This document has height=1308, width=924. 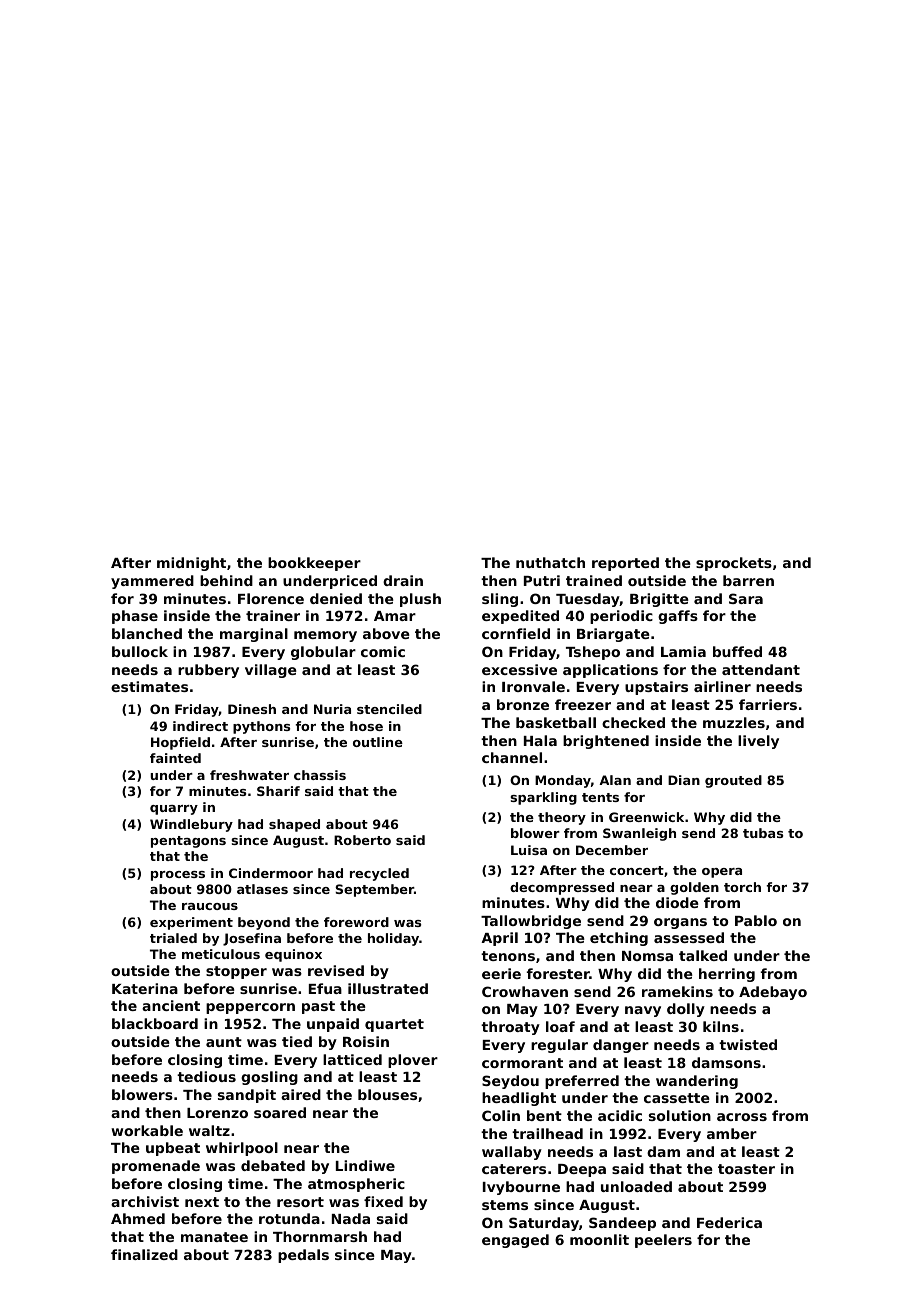 What do you see at coordinates (362, 840) in the document?
I see `Roberto` at bounding box center [362, 840].
